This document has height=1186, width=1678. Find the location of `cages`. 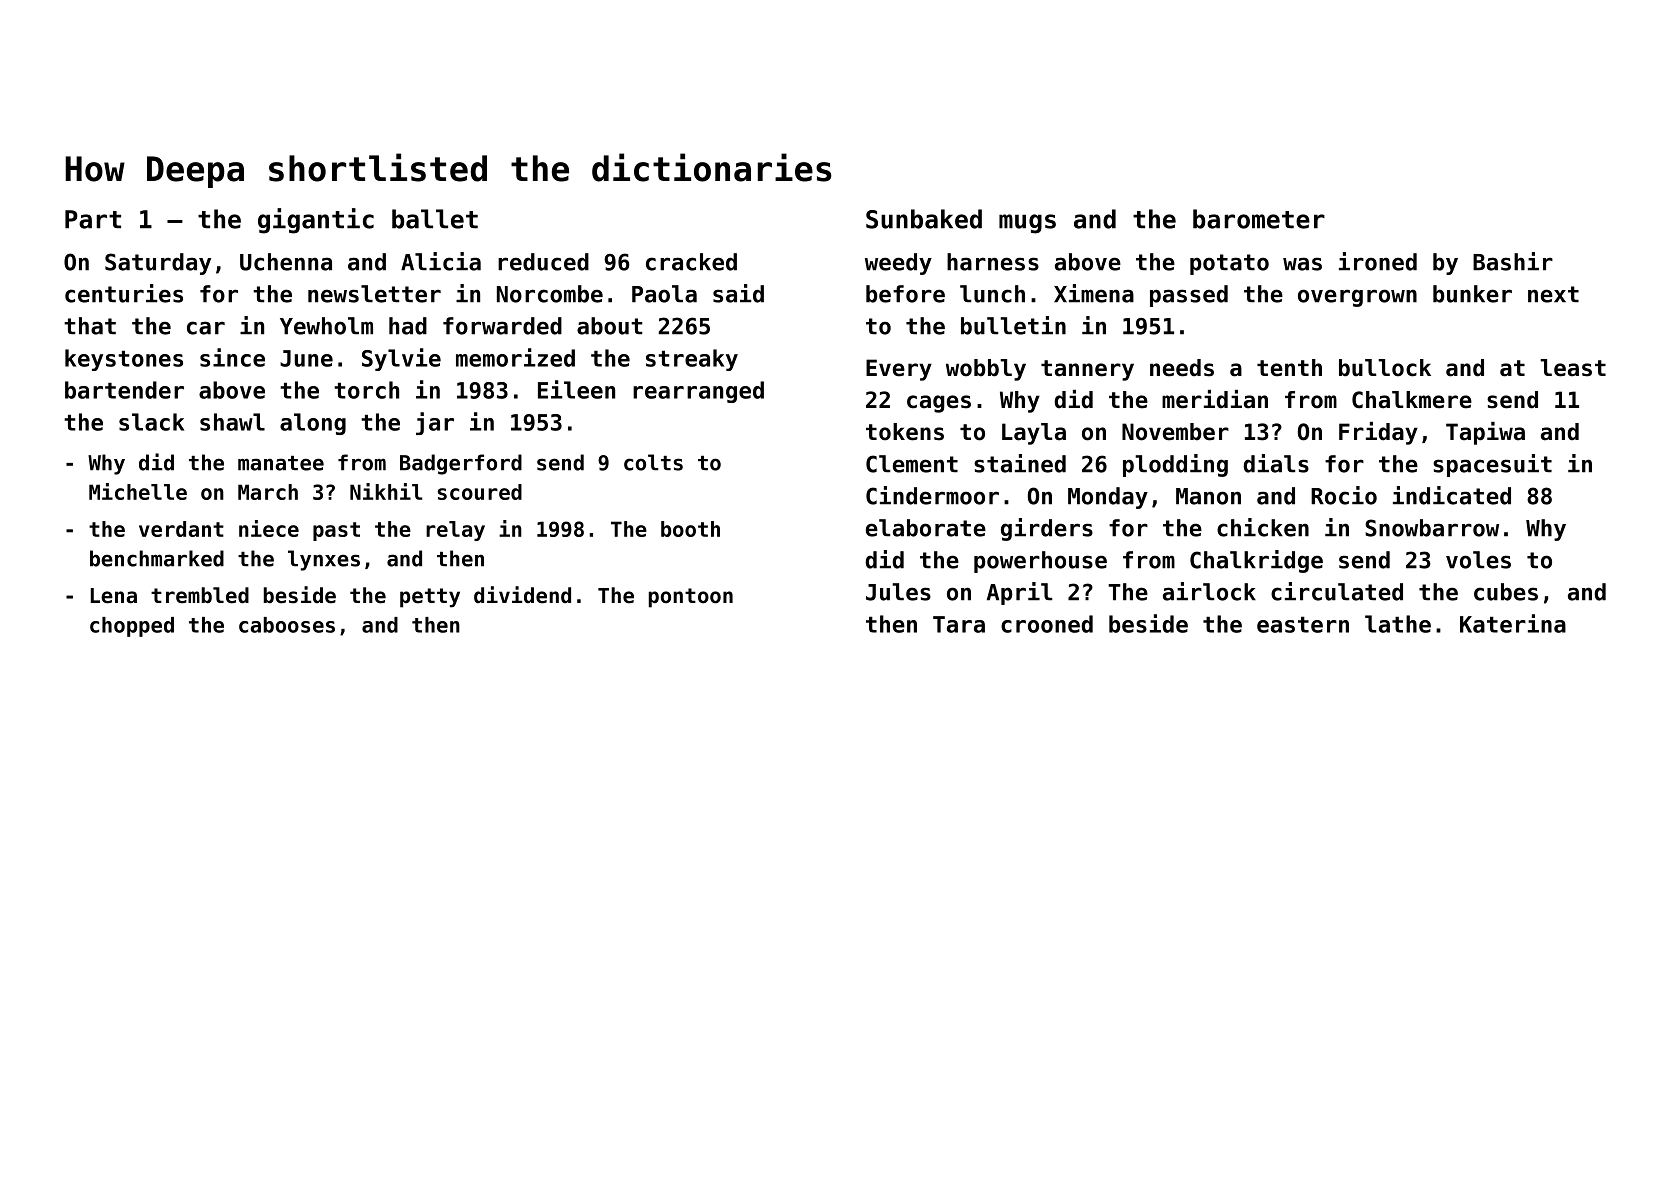

cages is located at coordinates (939, 404).
